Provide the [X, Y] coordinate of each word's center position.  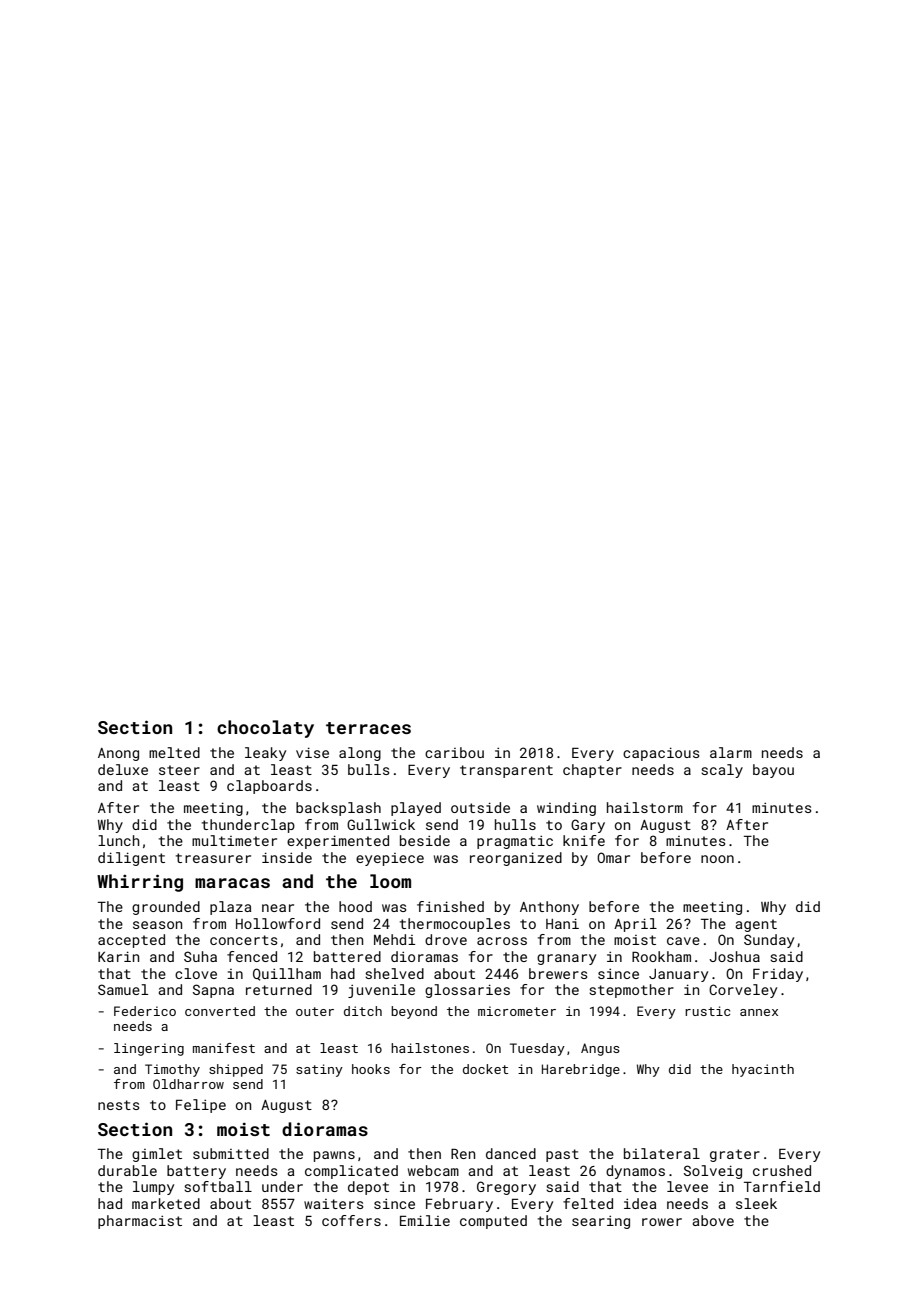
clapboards [269, 787]
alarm [731, 752]
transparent [506, 771]
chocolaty [265, 729]
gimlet [157, 1155]
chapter [592, 771]
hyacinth [763, 1070]
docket [485, 1069]
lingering [149, 1049]
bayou [773, 771]
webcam [433, 1170]
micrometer [517, 1011]
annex [759, 1012]
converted [220, 1011]
